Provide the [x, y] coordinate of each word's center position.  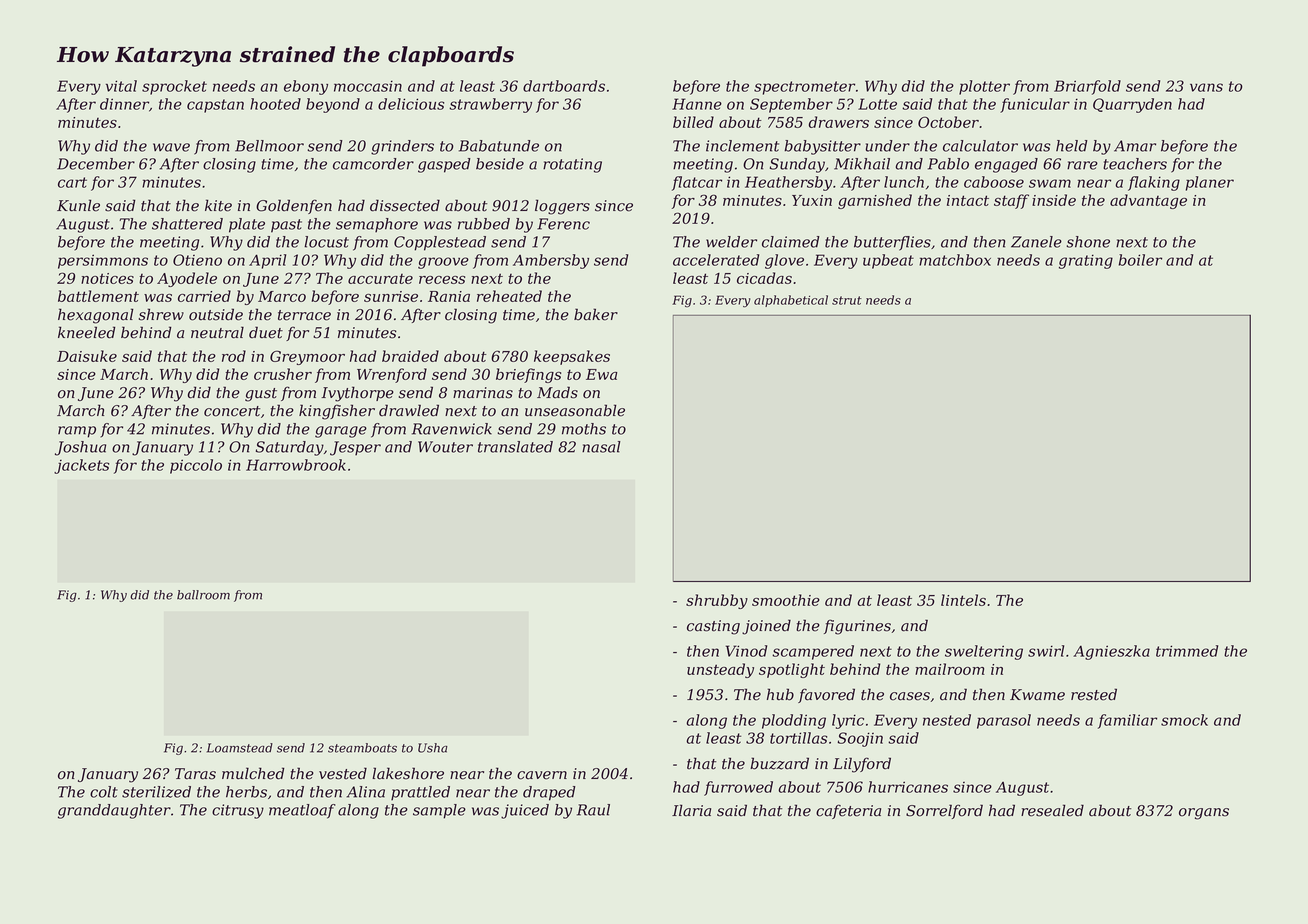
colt [104, 792]
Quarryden [1132, 105]
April [267, 261]
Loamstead [240, 748]
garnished [875, 201]
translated [515, 447]
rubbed [484, 224]
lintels [963, 600]
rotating [572, 165]
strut [847, 300]
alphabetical [791, 301]
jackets [81, 466]
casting [713, 627]
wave [171, 147]
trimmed [1187, 651]
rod [234, 356]
